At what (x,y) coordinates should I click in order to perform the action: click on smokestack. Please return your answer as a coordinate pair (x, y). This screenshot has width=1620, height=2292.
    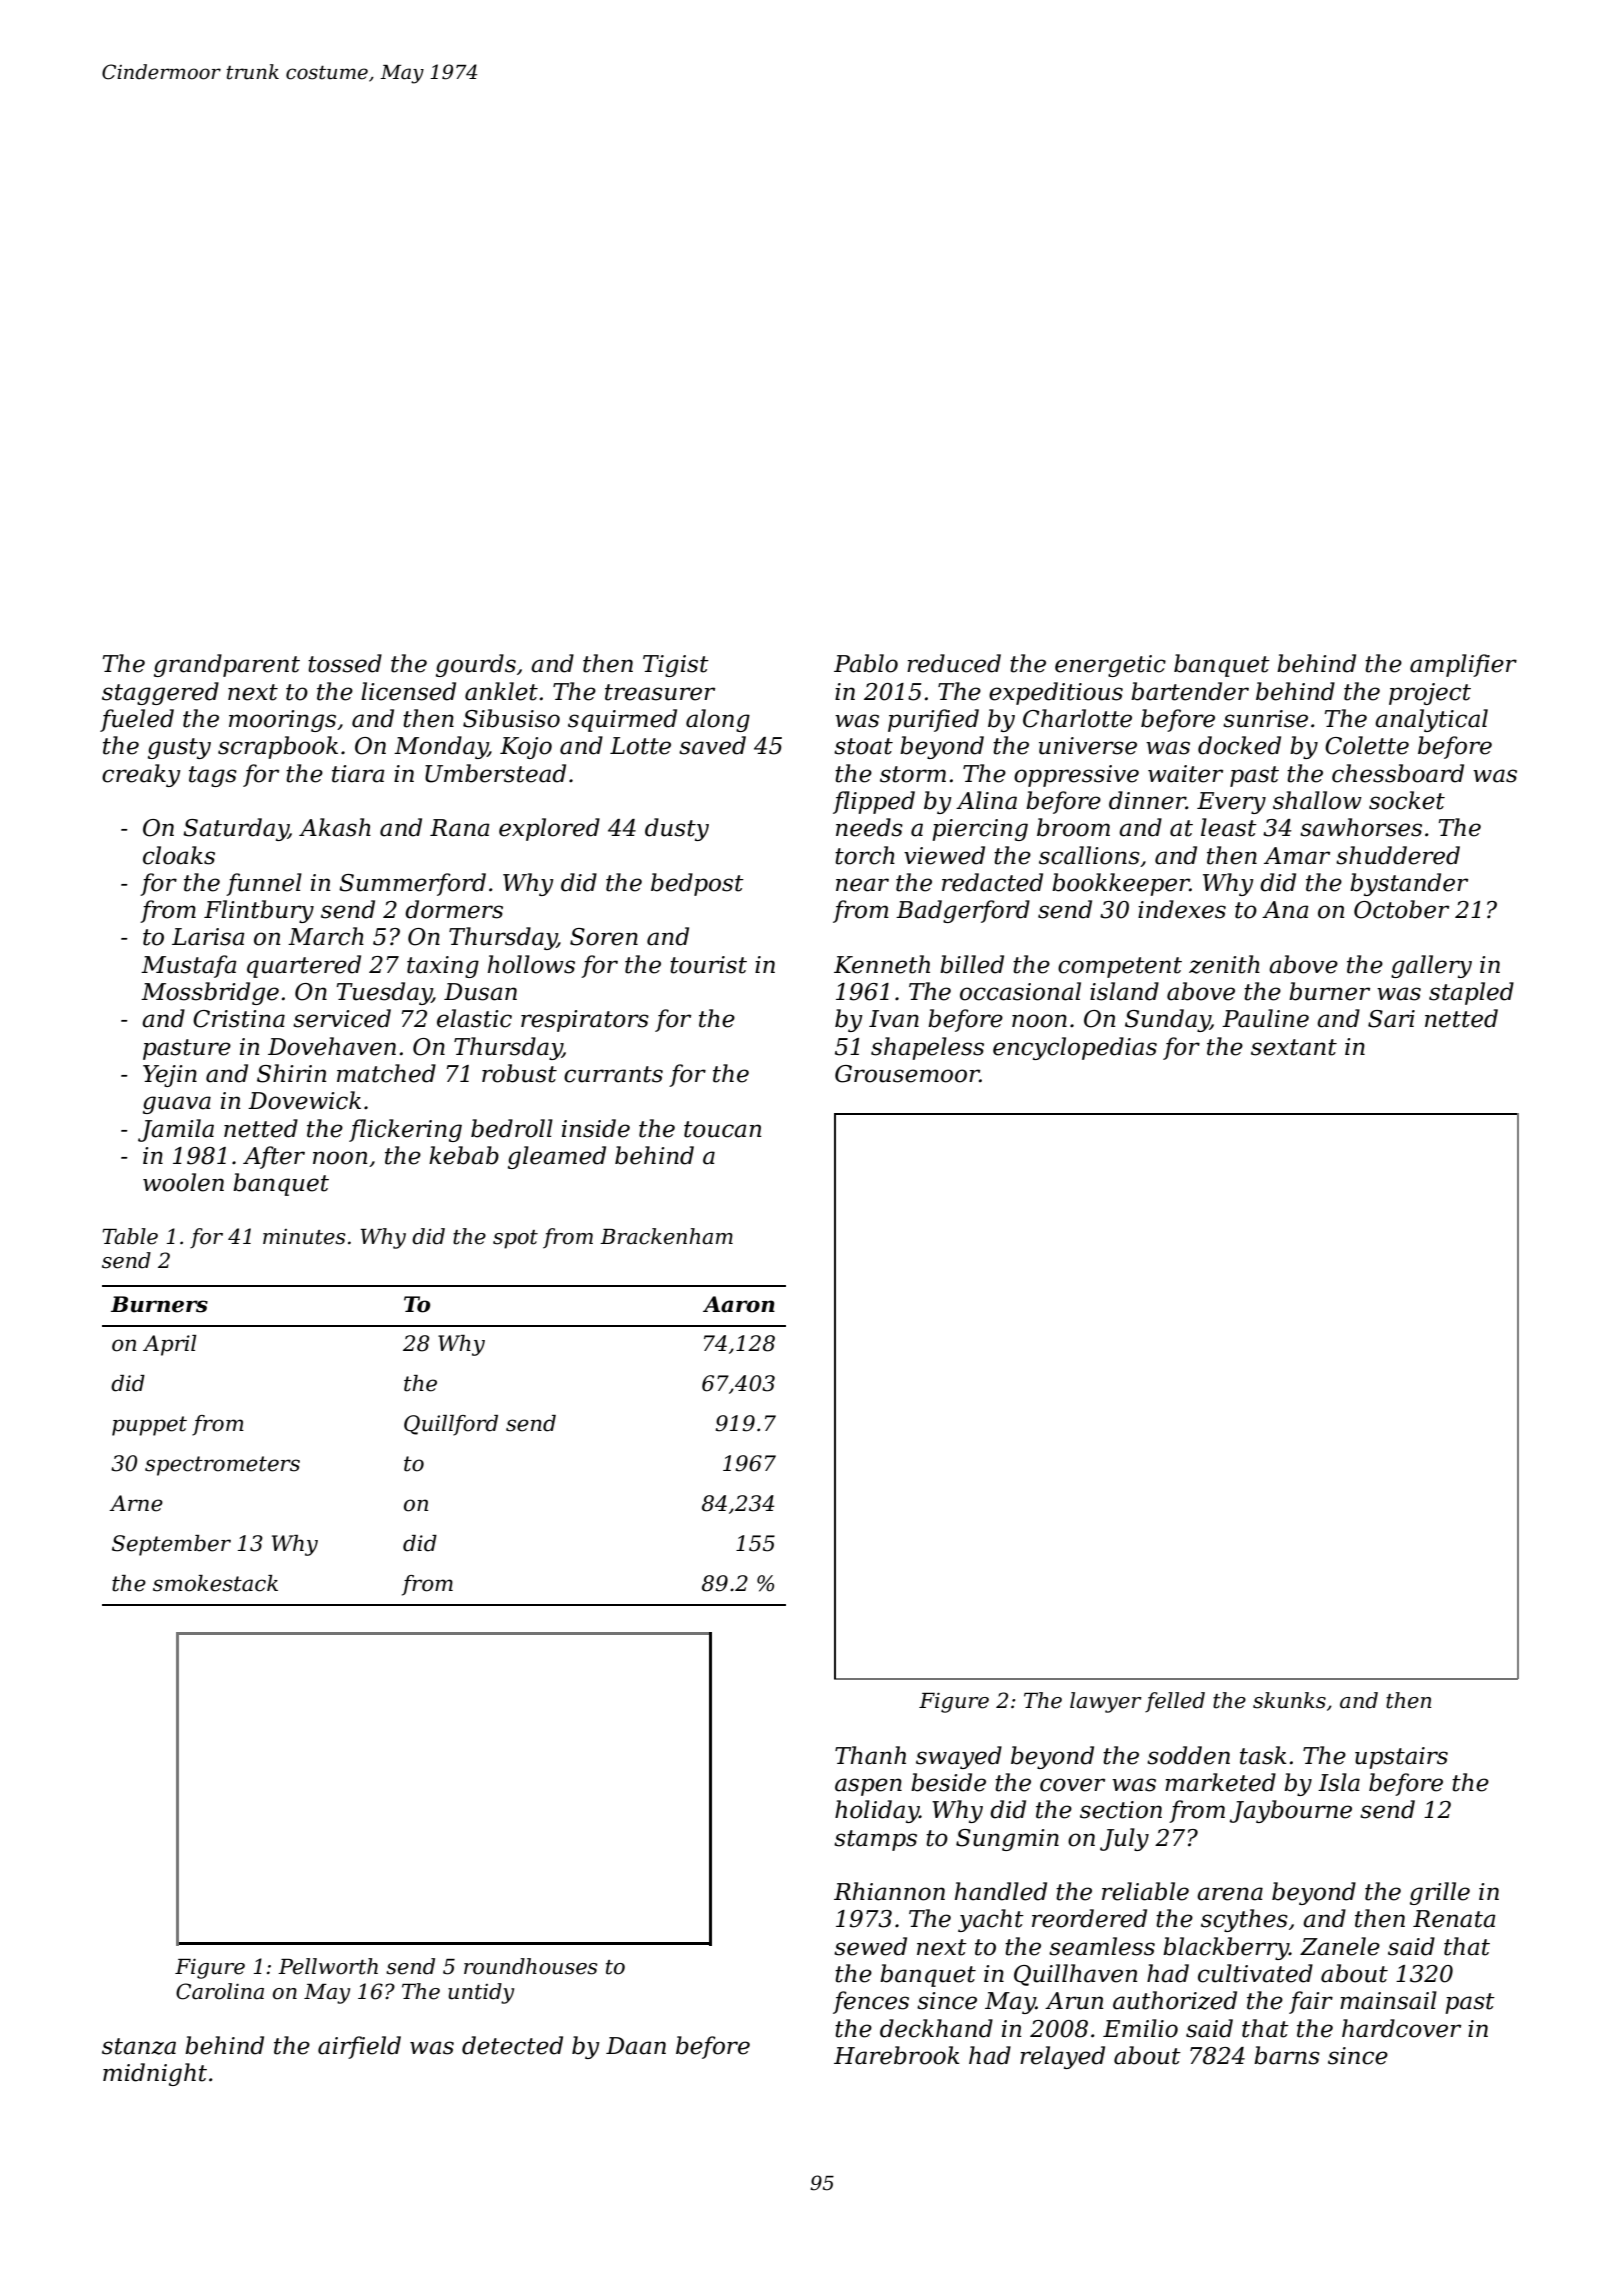
    Looking at the image, I should click on (215, 1583).
